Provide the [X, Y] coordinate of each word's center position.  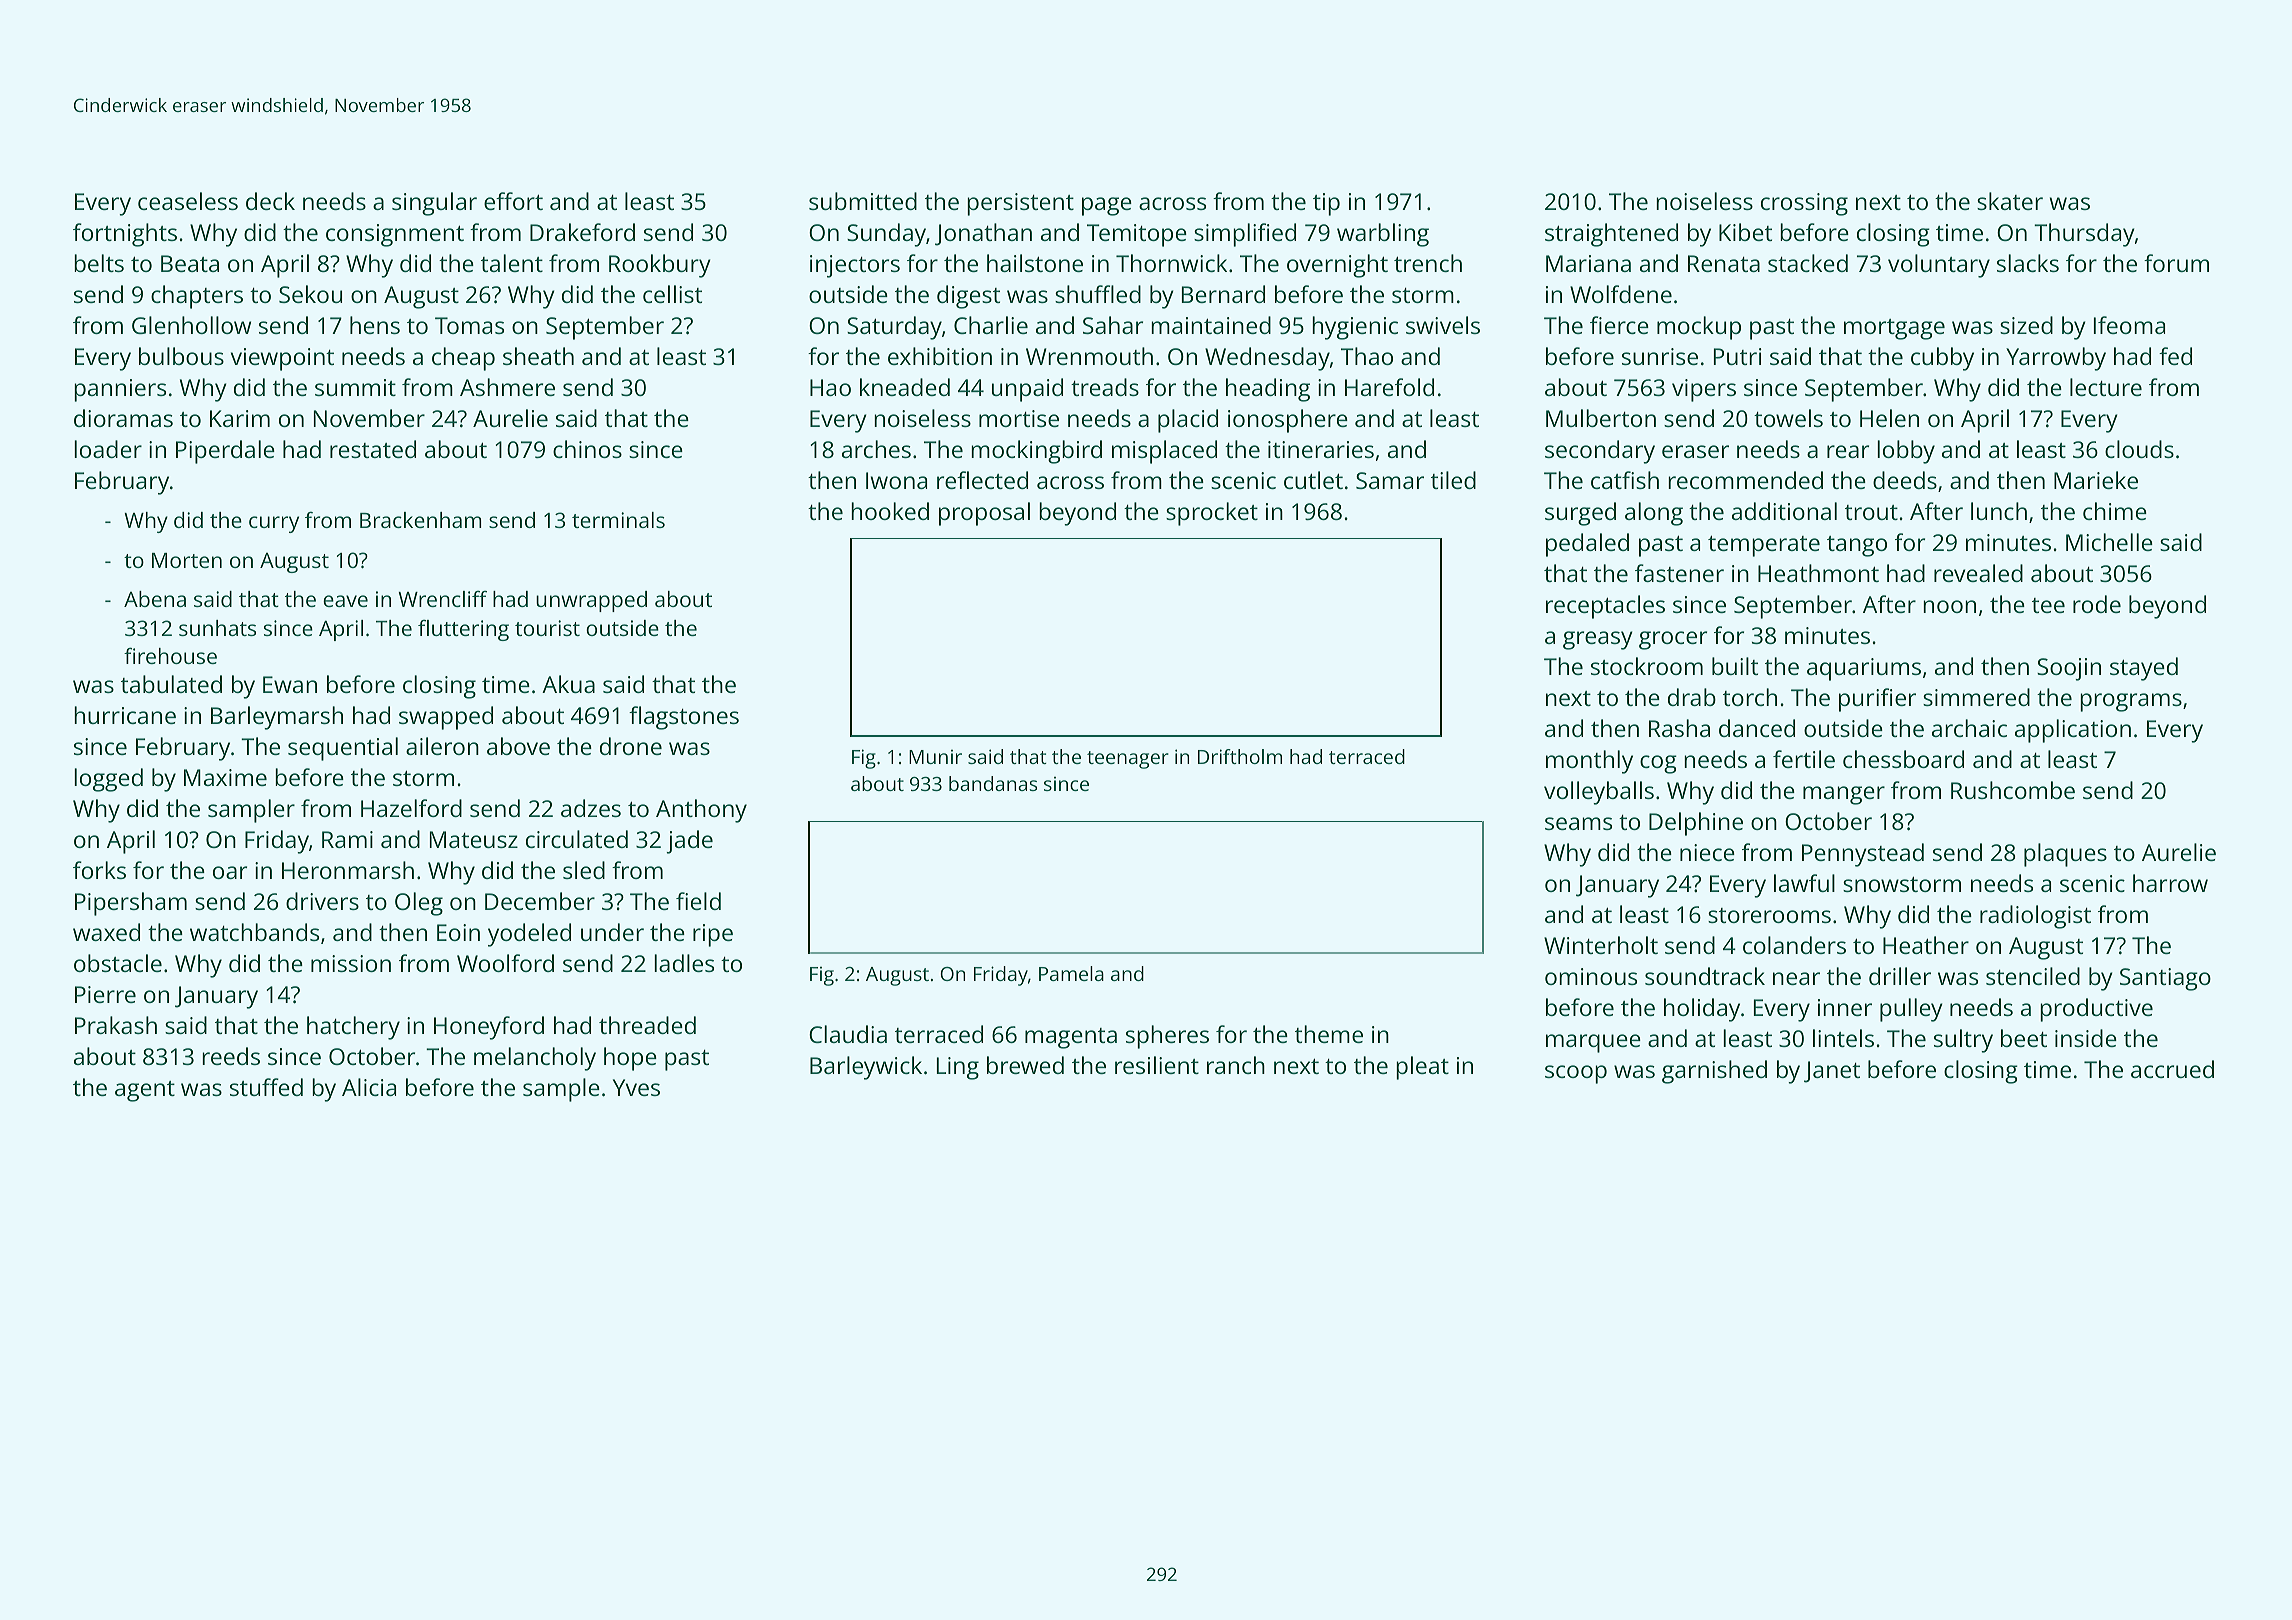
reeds [231, 1056]
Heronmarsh [348, 870]
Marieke [2096, 480]
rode [2097, 604]
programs [2131, 702]
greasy [1598, 640]
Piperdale [225, 452]
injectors [855, 266]
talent [512, 263]
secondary [1600, 452]
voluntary [1939, 266]
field [698, 901]
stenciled [2033, 976]
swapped [446, 718]
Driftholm [1240, 756]
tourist [547, 628]
